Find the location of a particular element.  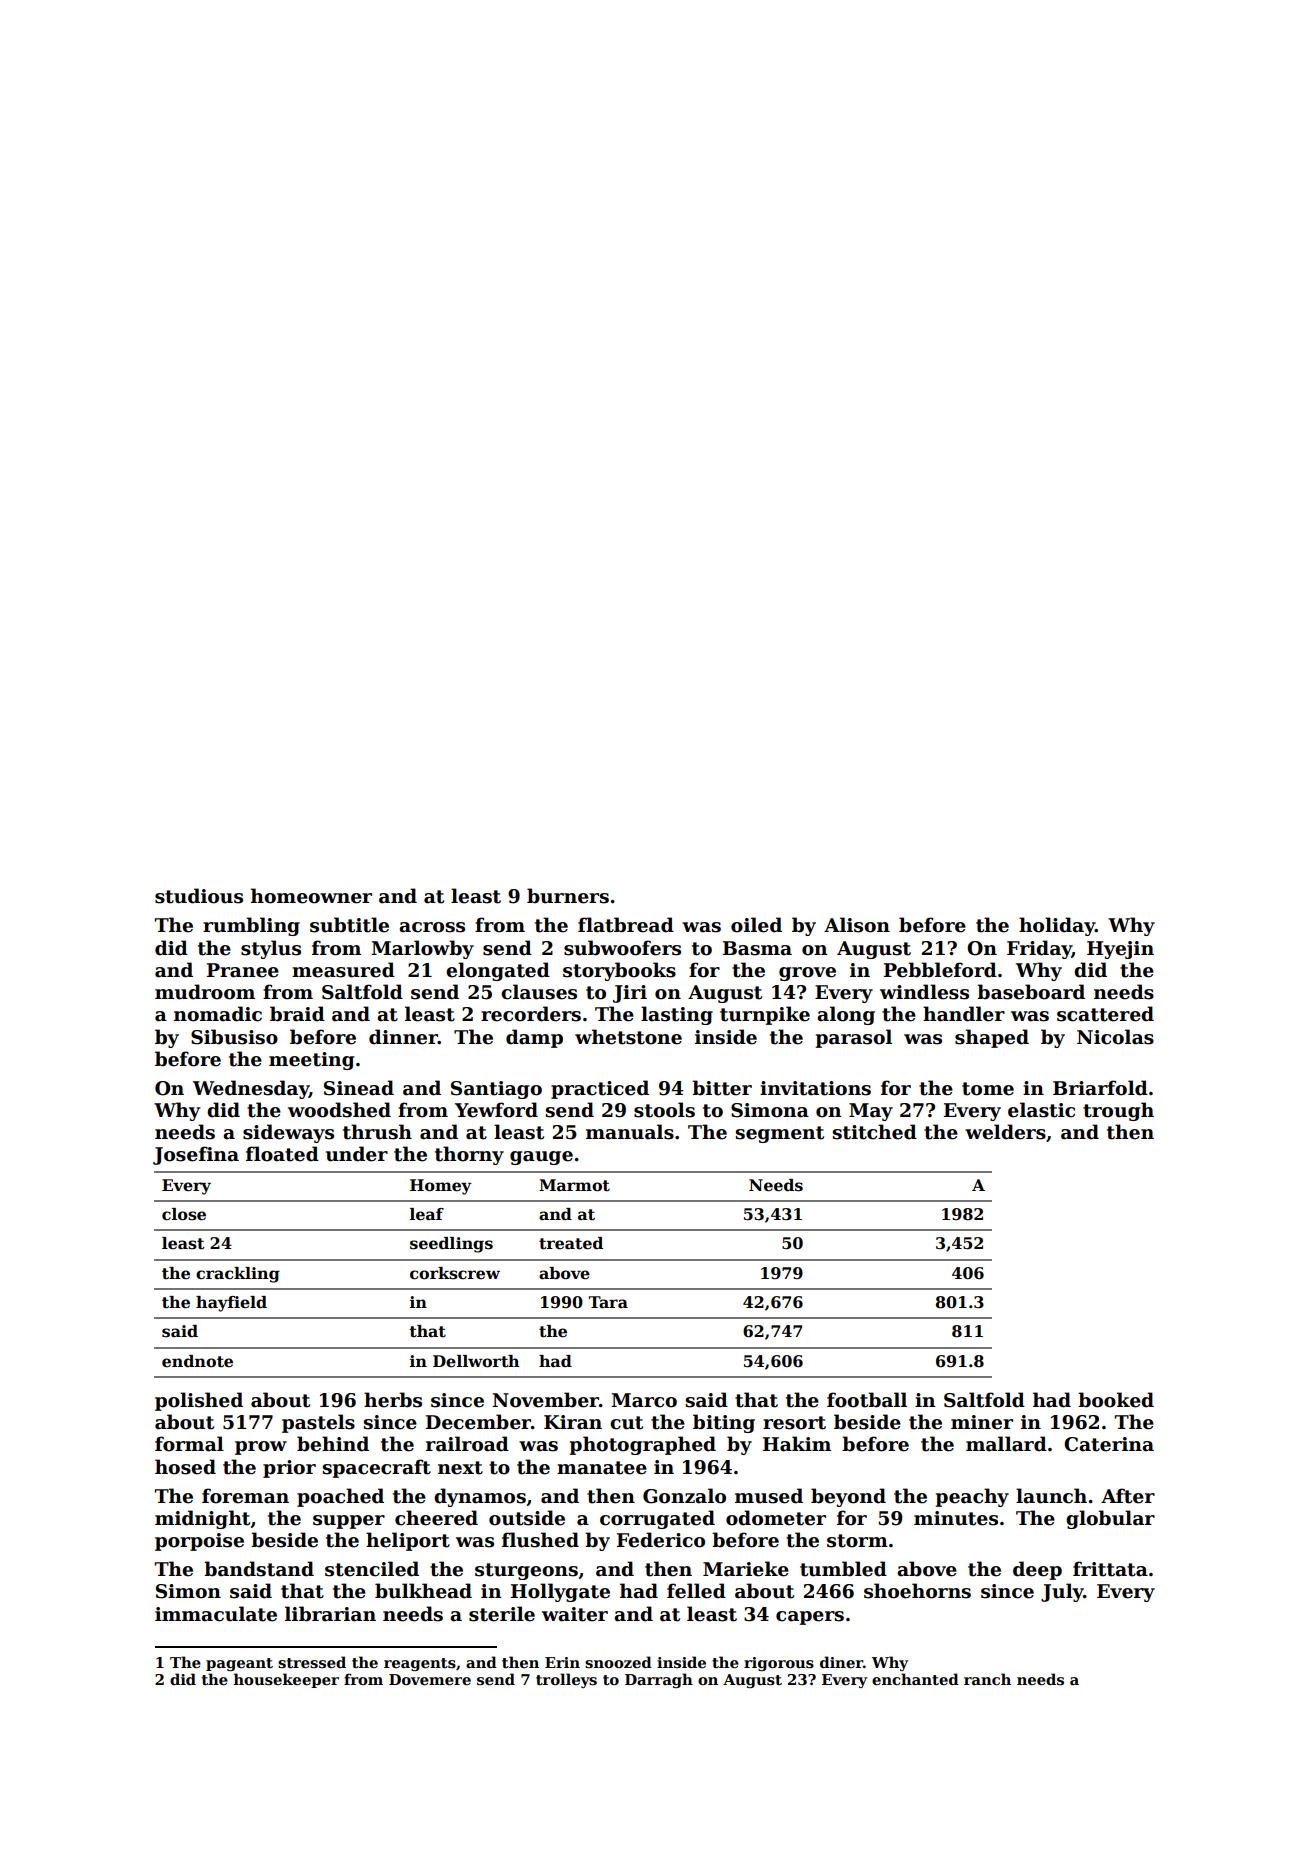

Tara is located at coordinates (608, 1302).
